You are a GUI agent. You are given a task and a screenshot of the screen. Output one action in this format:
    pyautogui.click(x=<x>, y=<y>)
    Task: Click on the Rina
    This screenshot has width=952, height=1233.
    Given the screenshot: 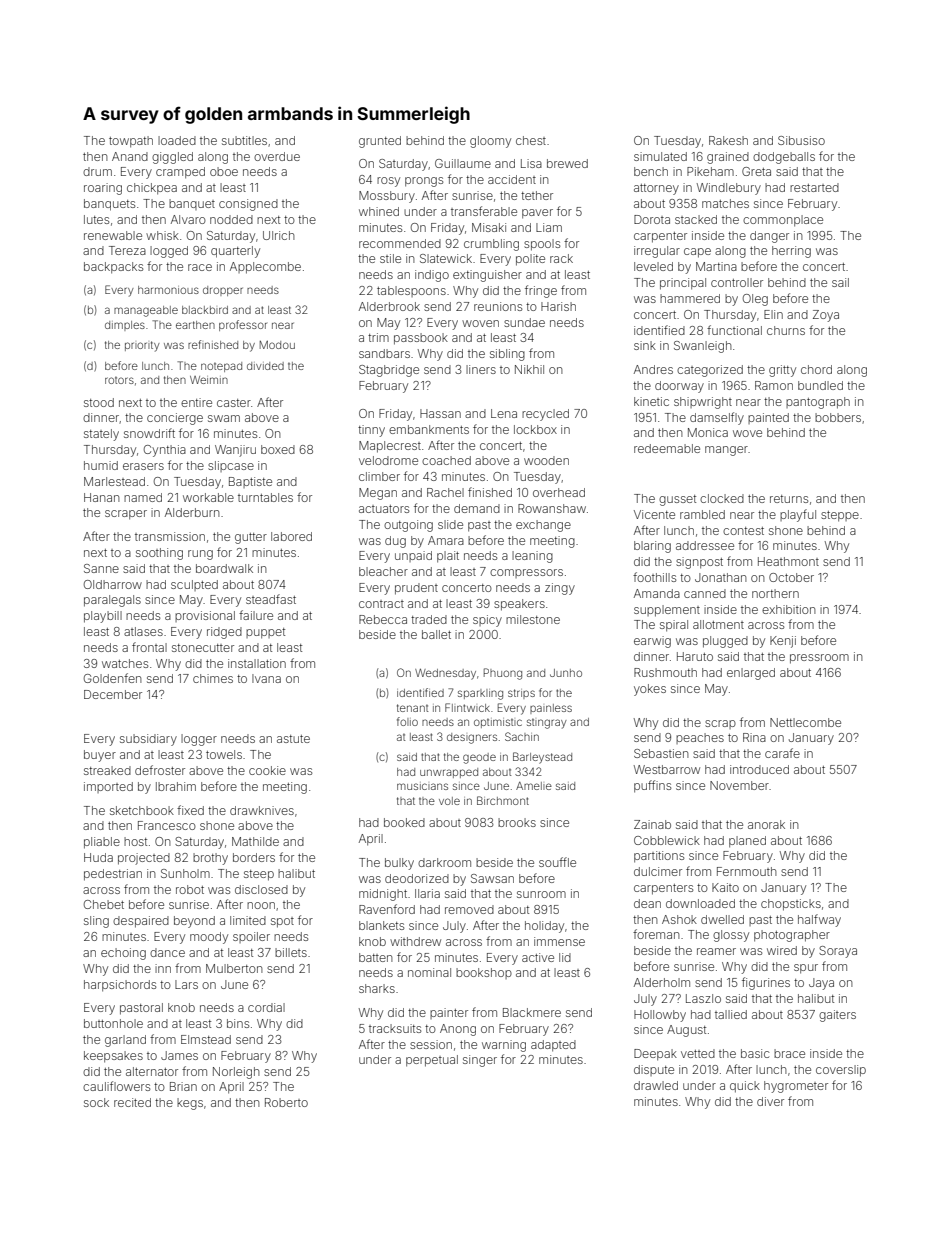 What is the action you would take?
    pyautogui.click(x=754, y=737)
